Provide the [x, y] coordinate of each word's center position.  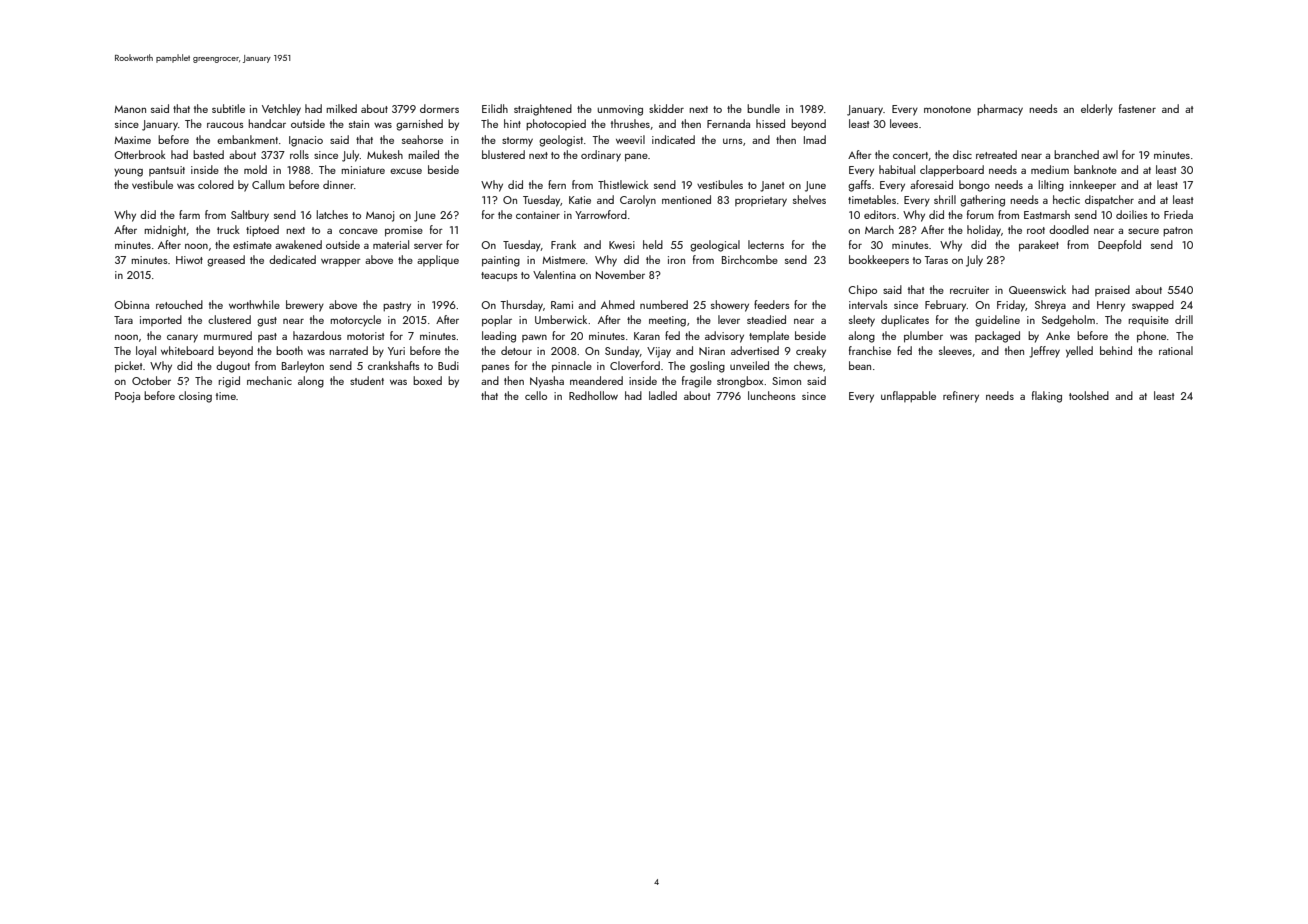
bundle [763, 108]
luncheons [772, 395]
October [151, 380]
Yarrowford [601, 214]
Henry [1111, 306]
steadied [766, 319]
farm [189, 214]
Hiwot [189, 260]
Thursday [521, 306]
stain [359, 124]
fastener [1137, 108]
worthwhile [254, 304]
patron [1178, 232]
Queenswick [1037, 289]
